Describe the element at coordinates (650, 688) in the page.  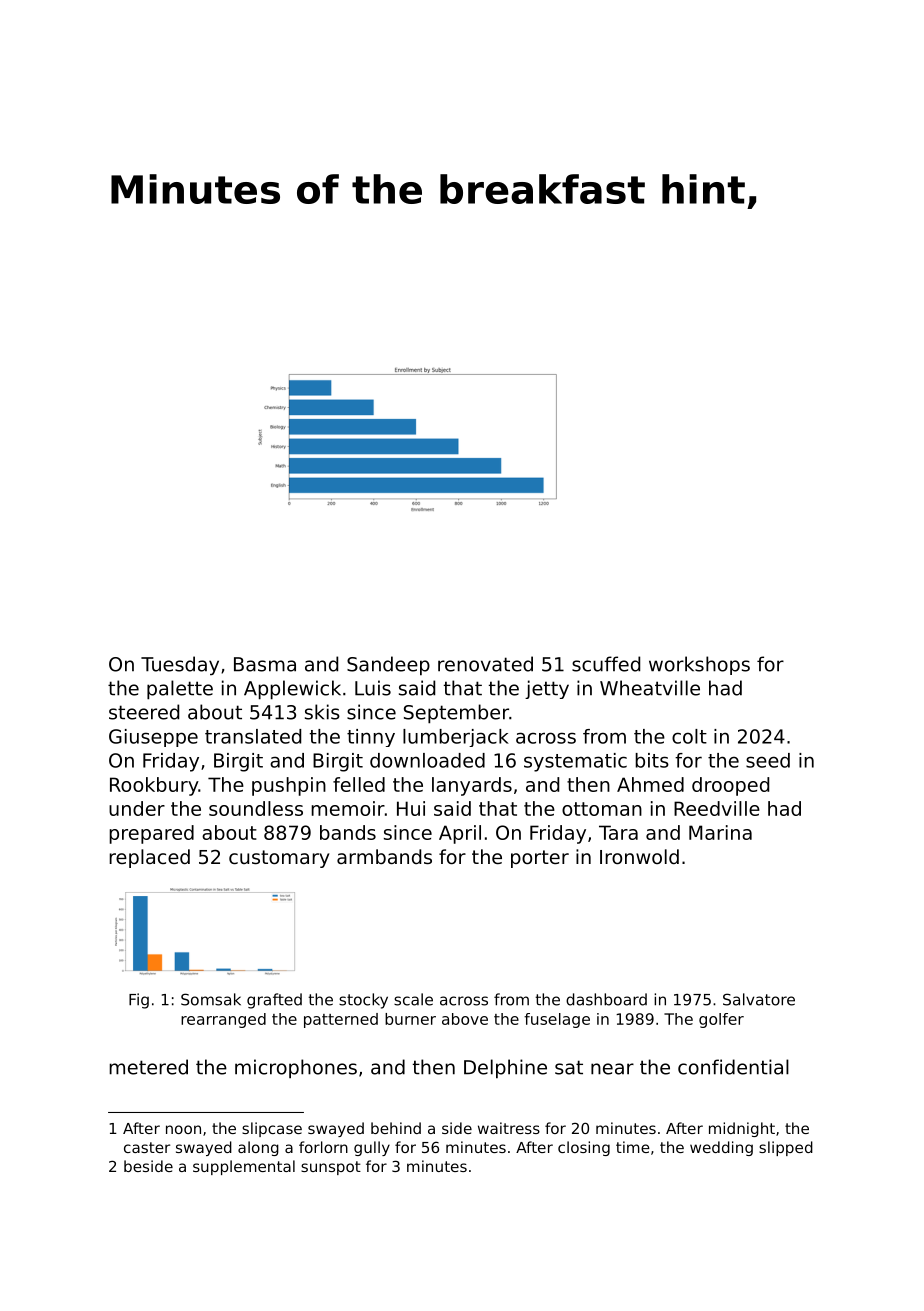
I see `Wheatville` at that location.
